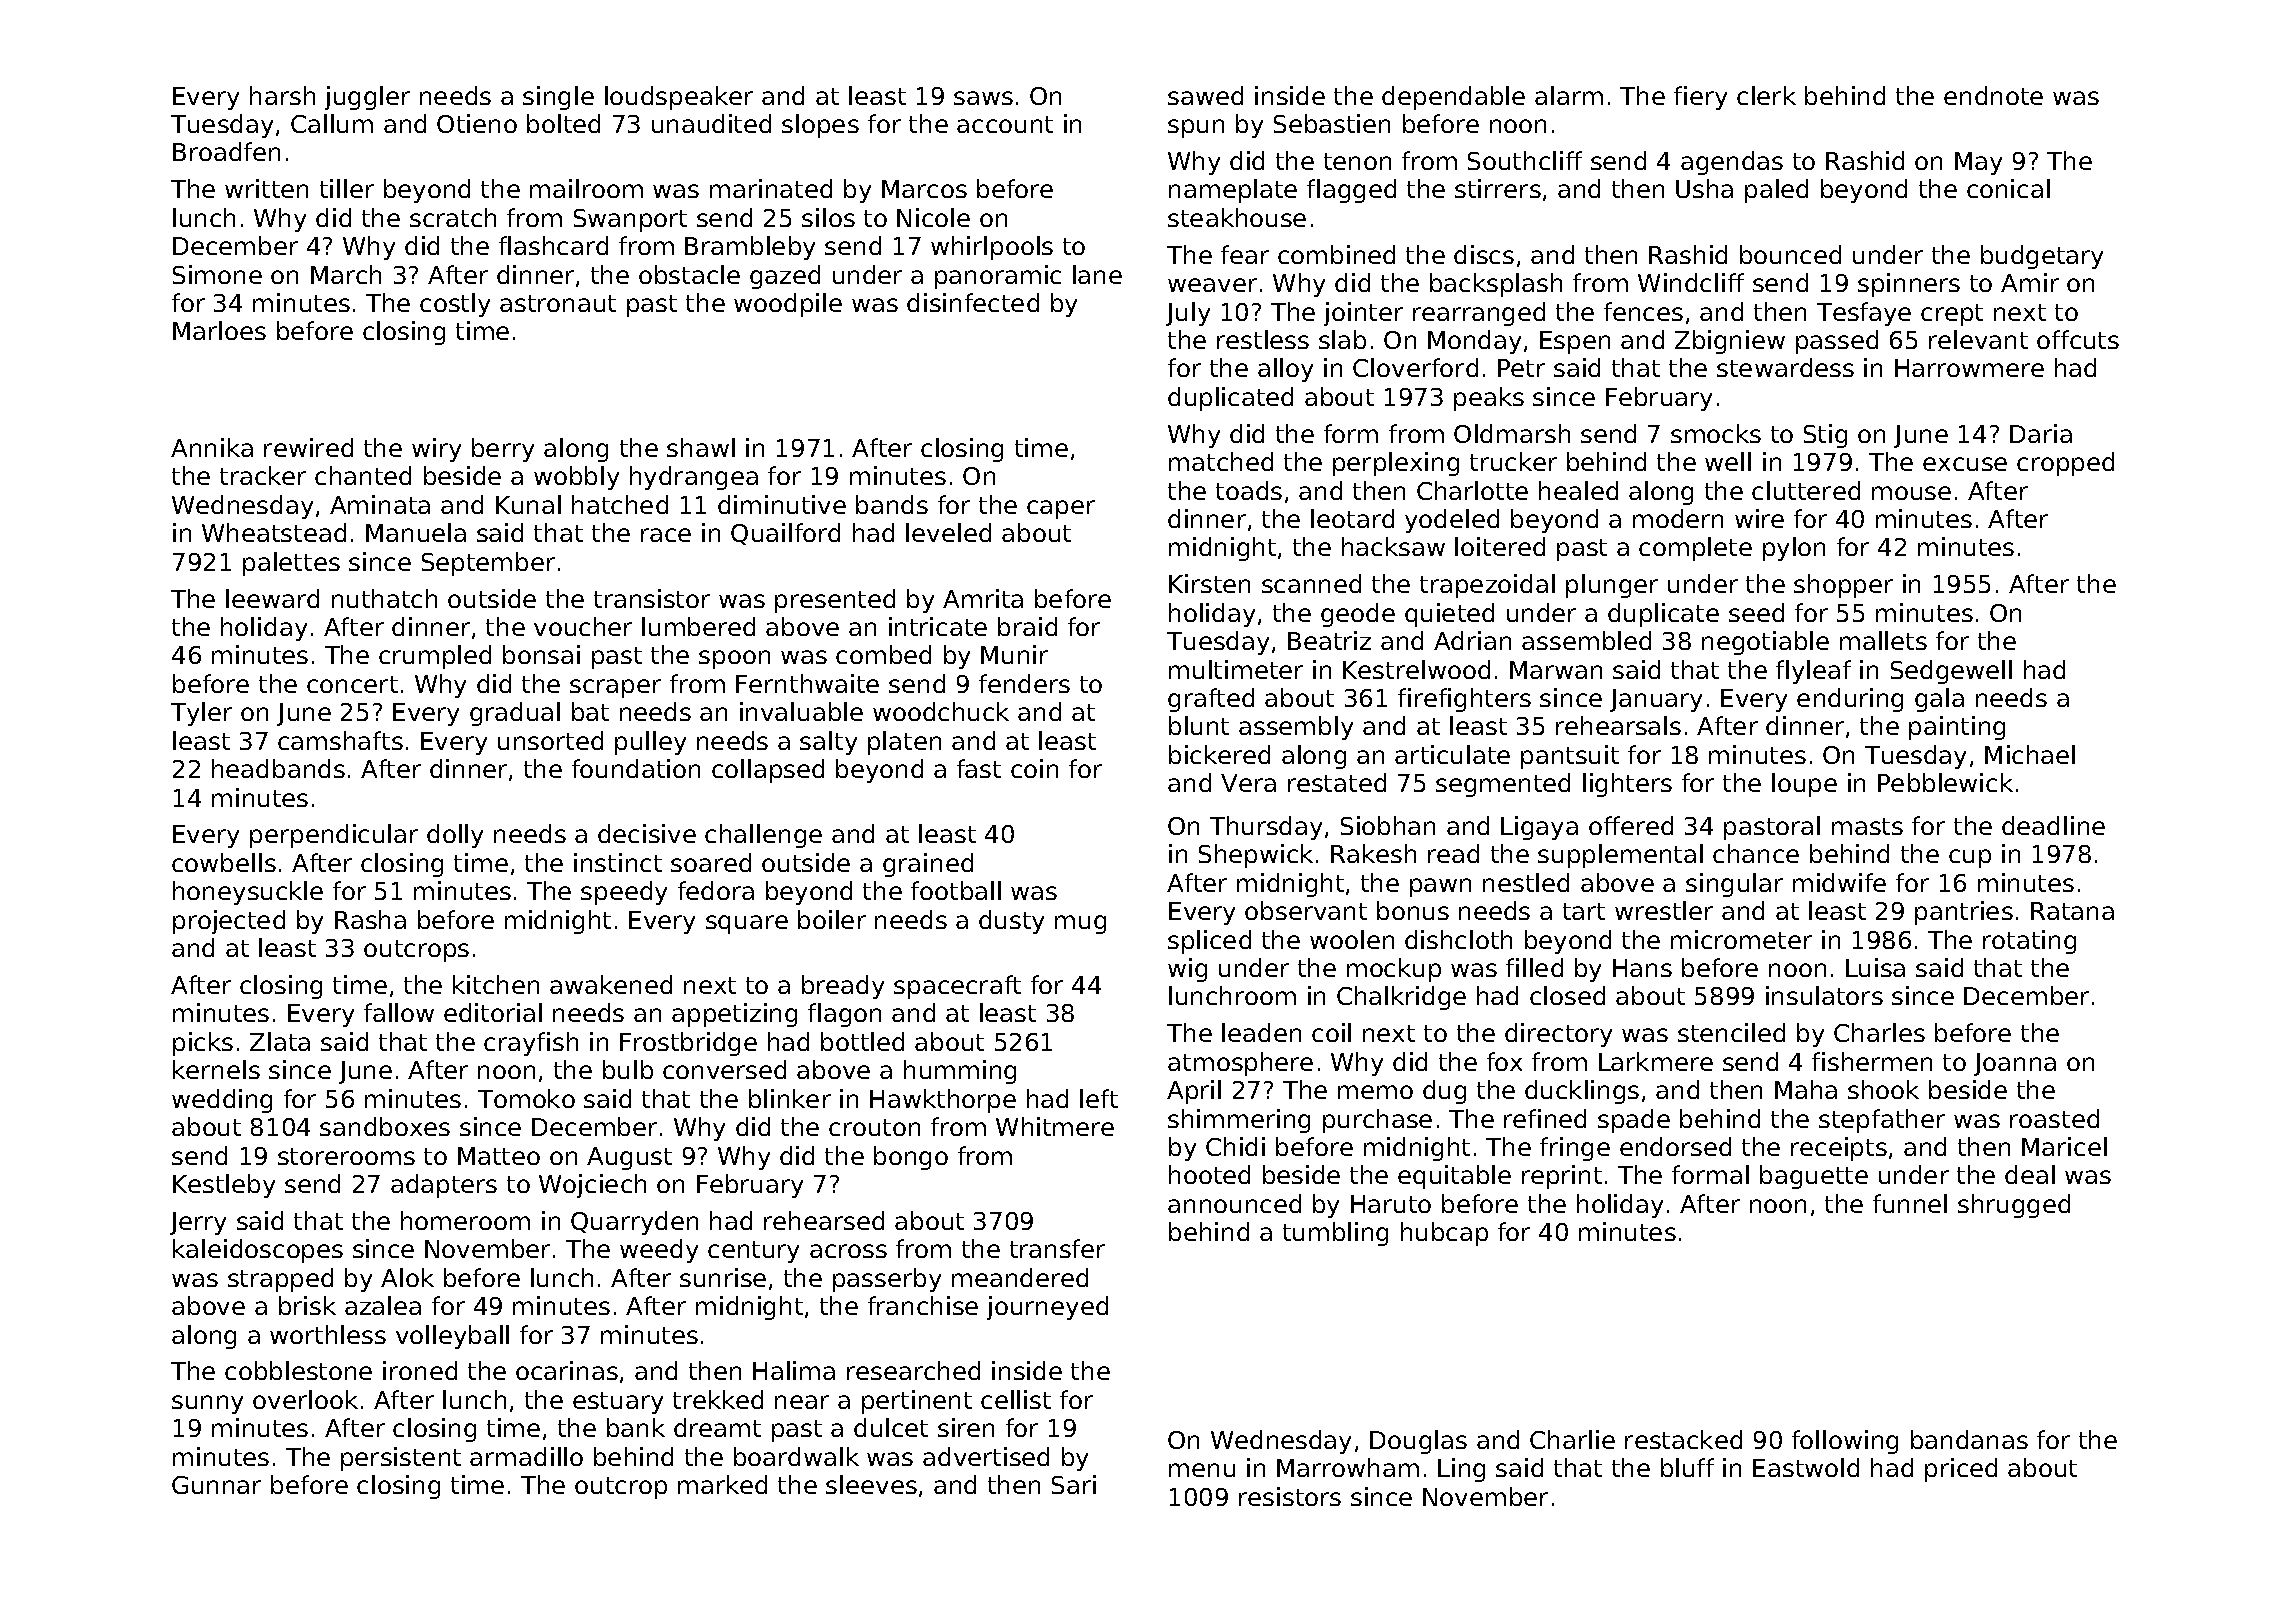 This screenshot has width=2292, height=1620. I want to click on loupe, so click(1804, 785).
